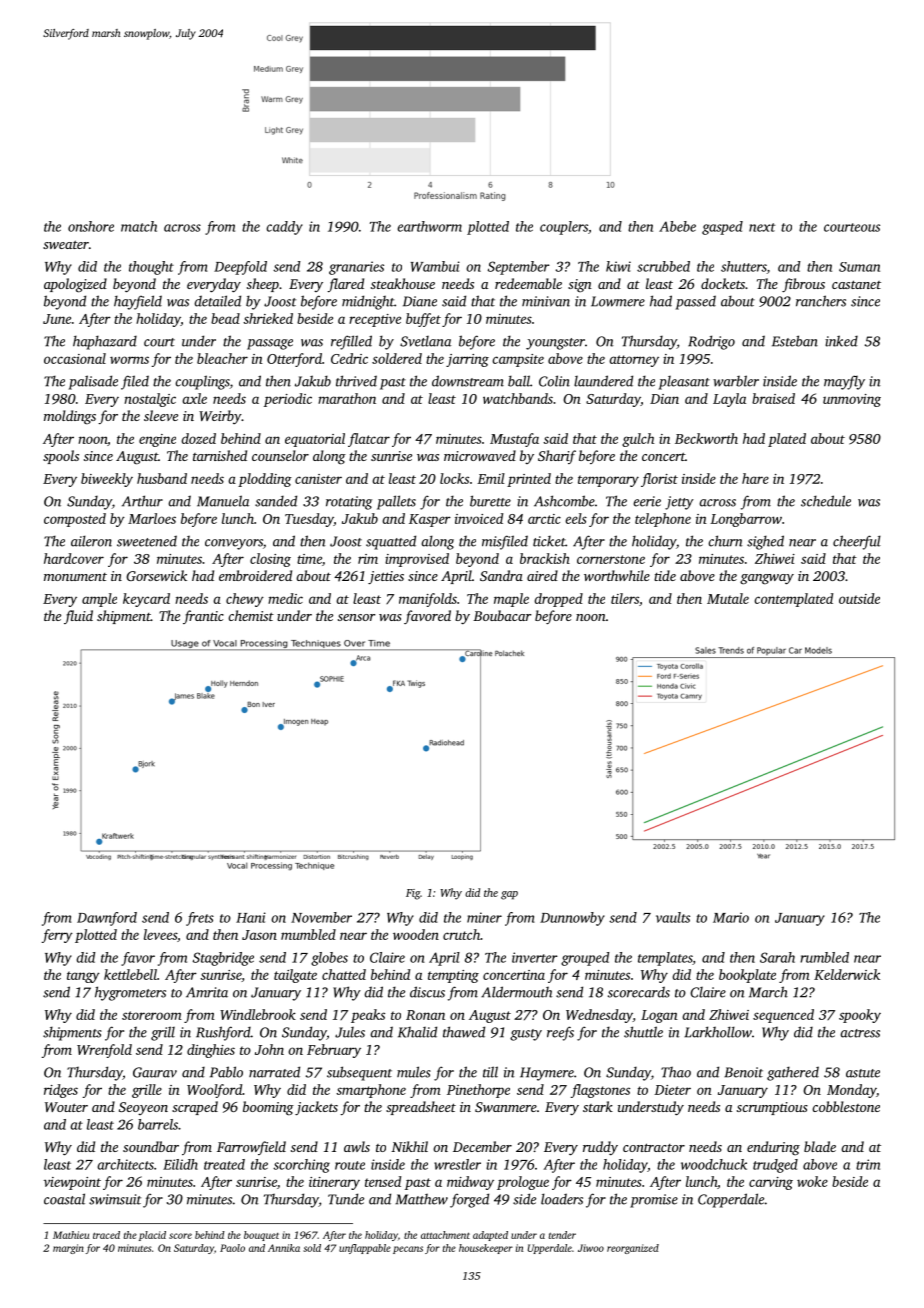  What do you see at coordinates (386, 577) in the screenshot?
I see `jetties` at bounding box center [386, 577].
